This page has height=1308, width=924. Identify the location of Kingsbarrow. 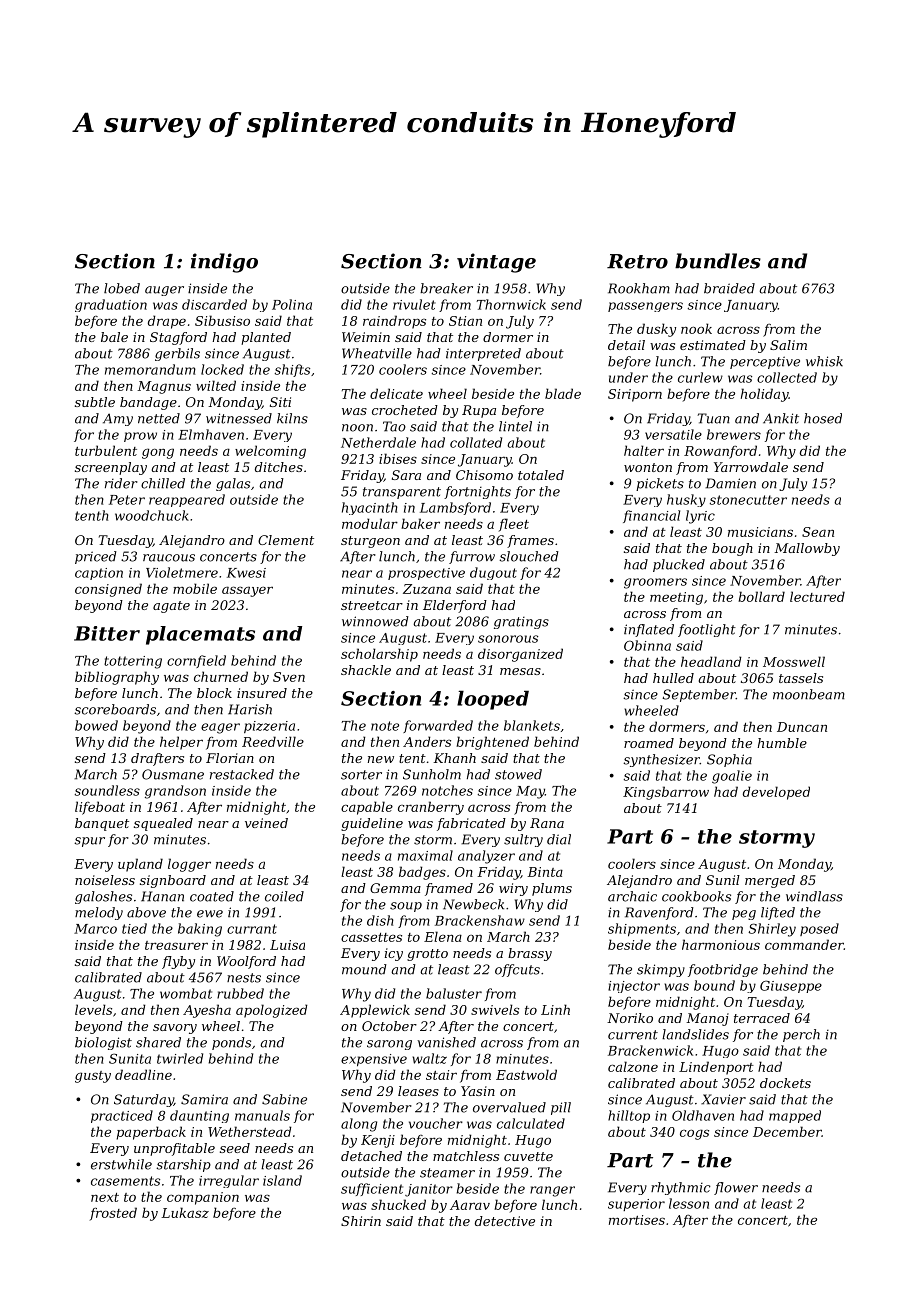
(666, 793).
